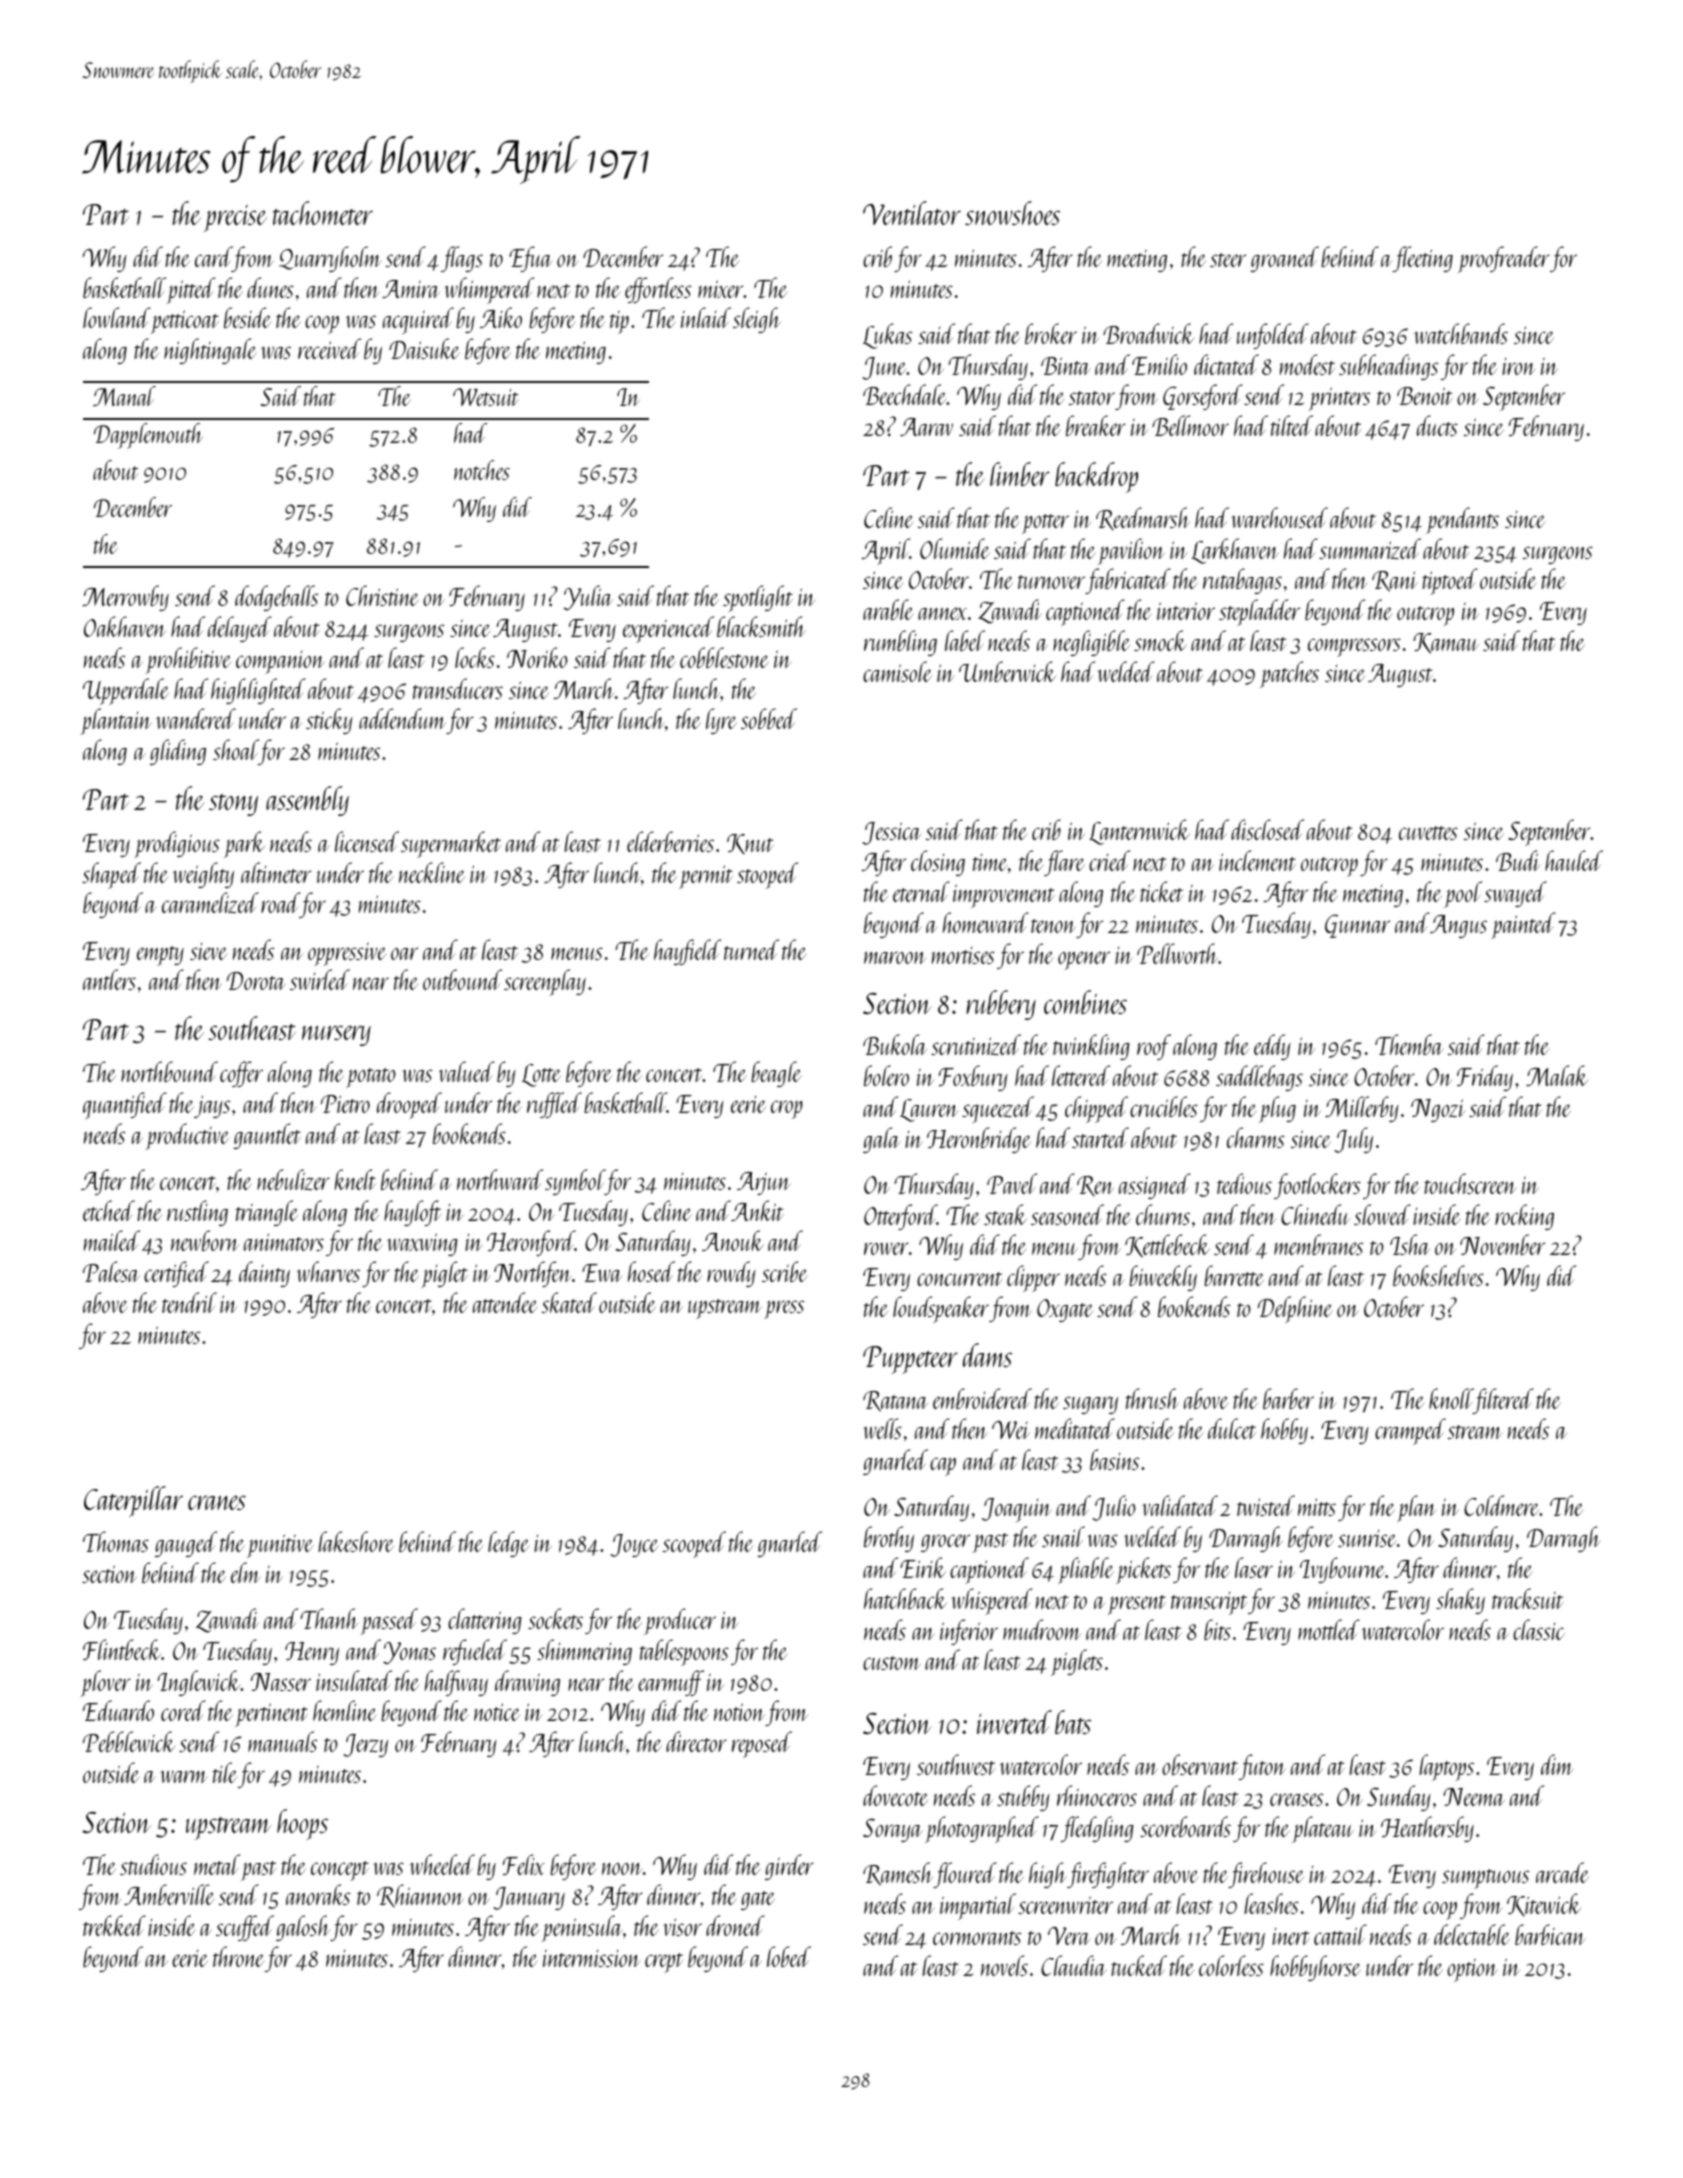 Image resolution: width=1683 pixels, height=2178 pixels. Describe the element at coordinates (1231, 1965) in the screenshot. I see `colorless` at that location.
